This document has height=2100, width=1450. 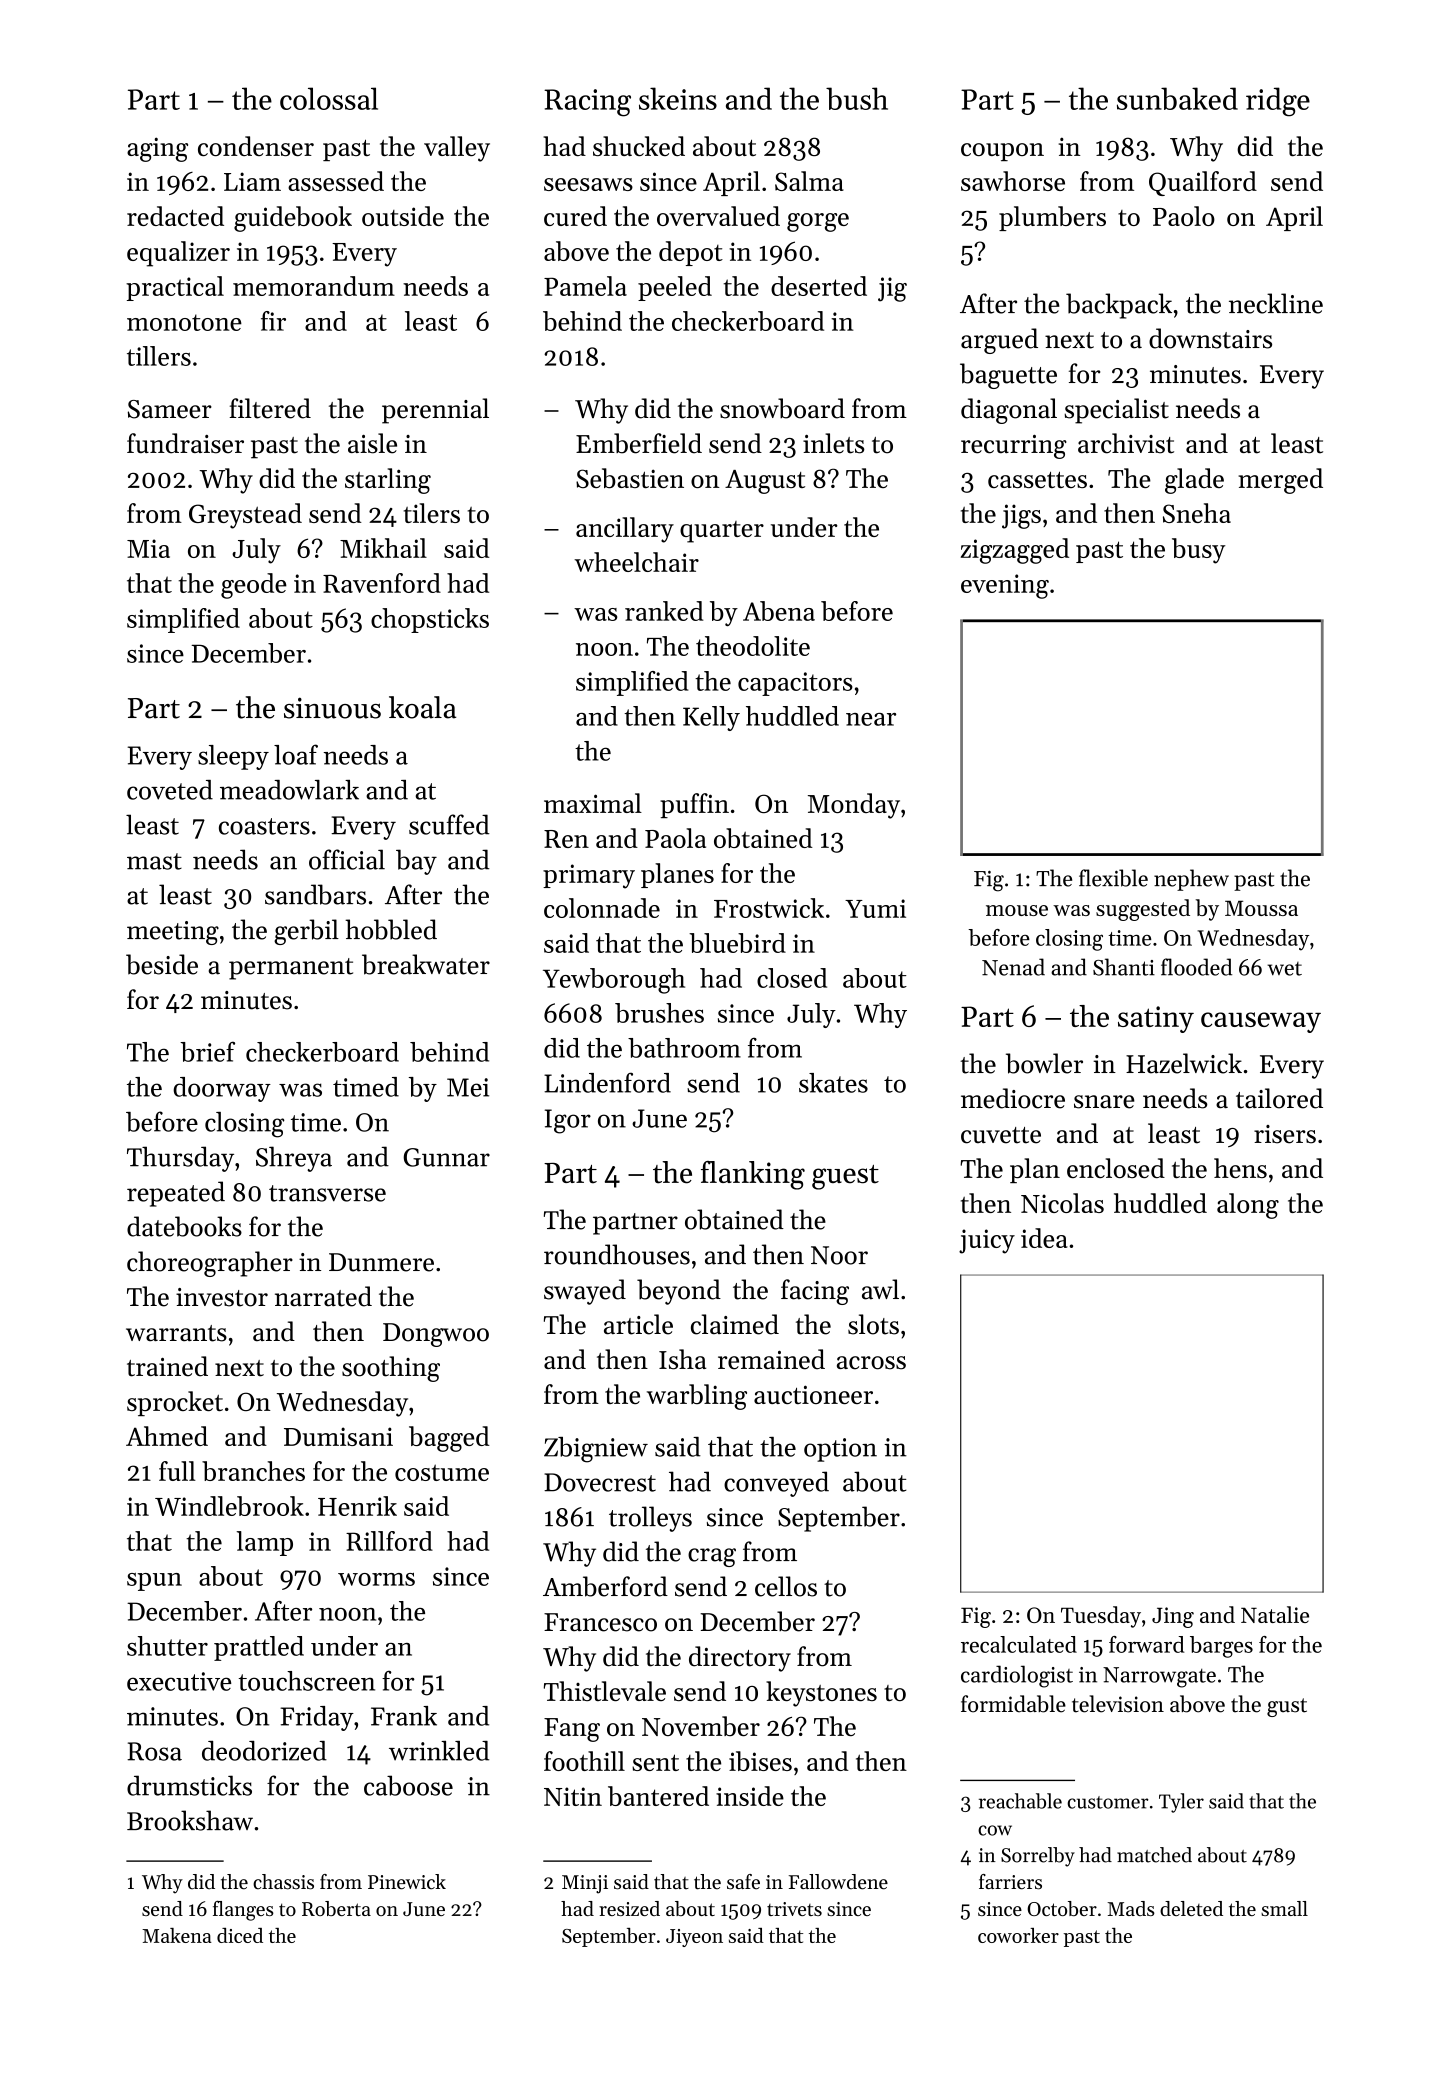 I want to click on choreographer, so click(x=210, y=1264).
